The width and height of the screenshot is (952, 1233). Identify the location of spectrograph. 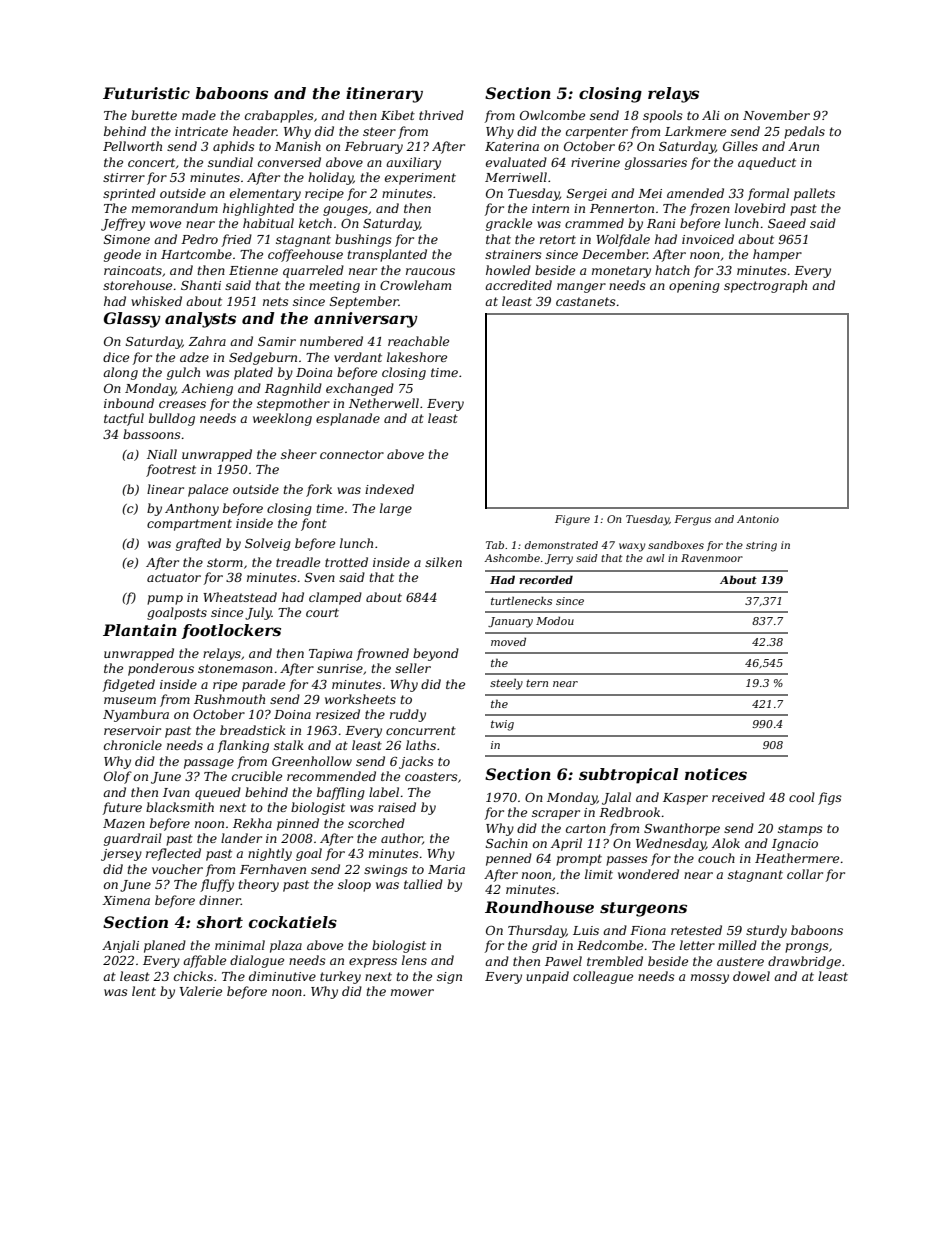
(765, 286).
